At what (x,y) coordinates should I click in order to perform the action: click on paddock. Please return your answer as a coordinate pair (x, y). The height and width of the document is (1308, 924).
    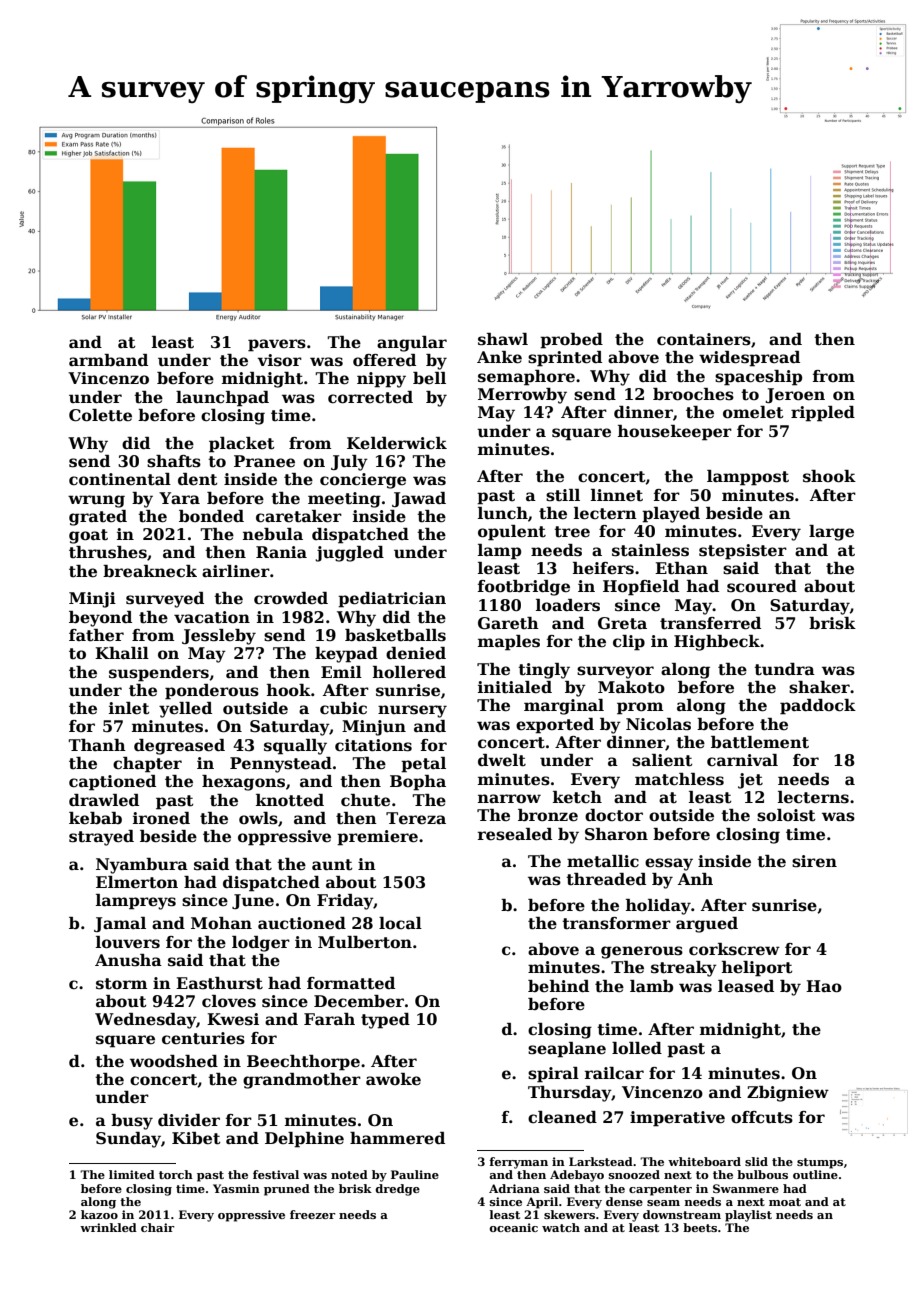
    Looking at the image, I should click on (818, 707).
